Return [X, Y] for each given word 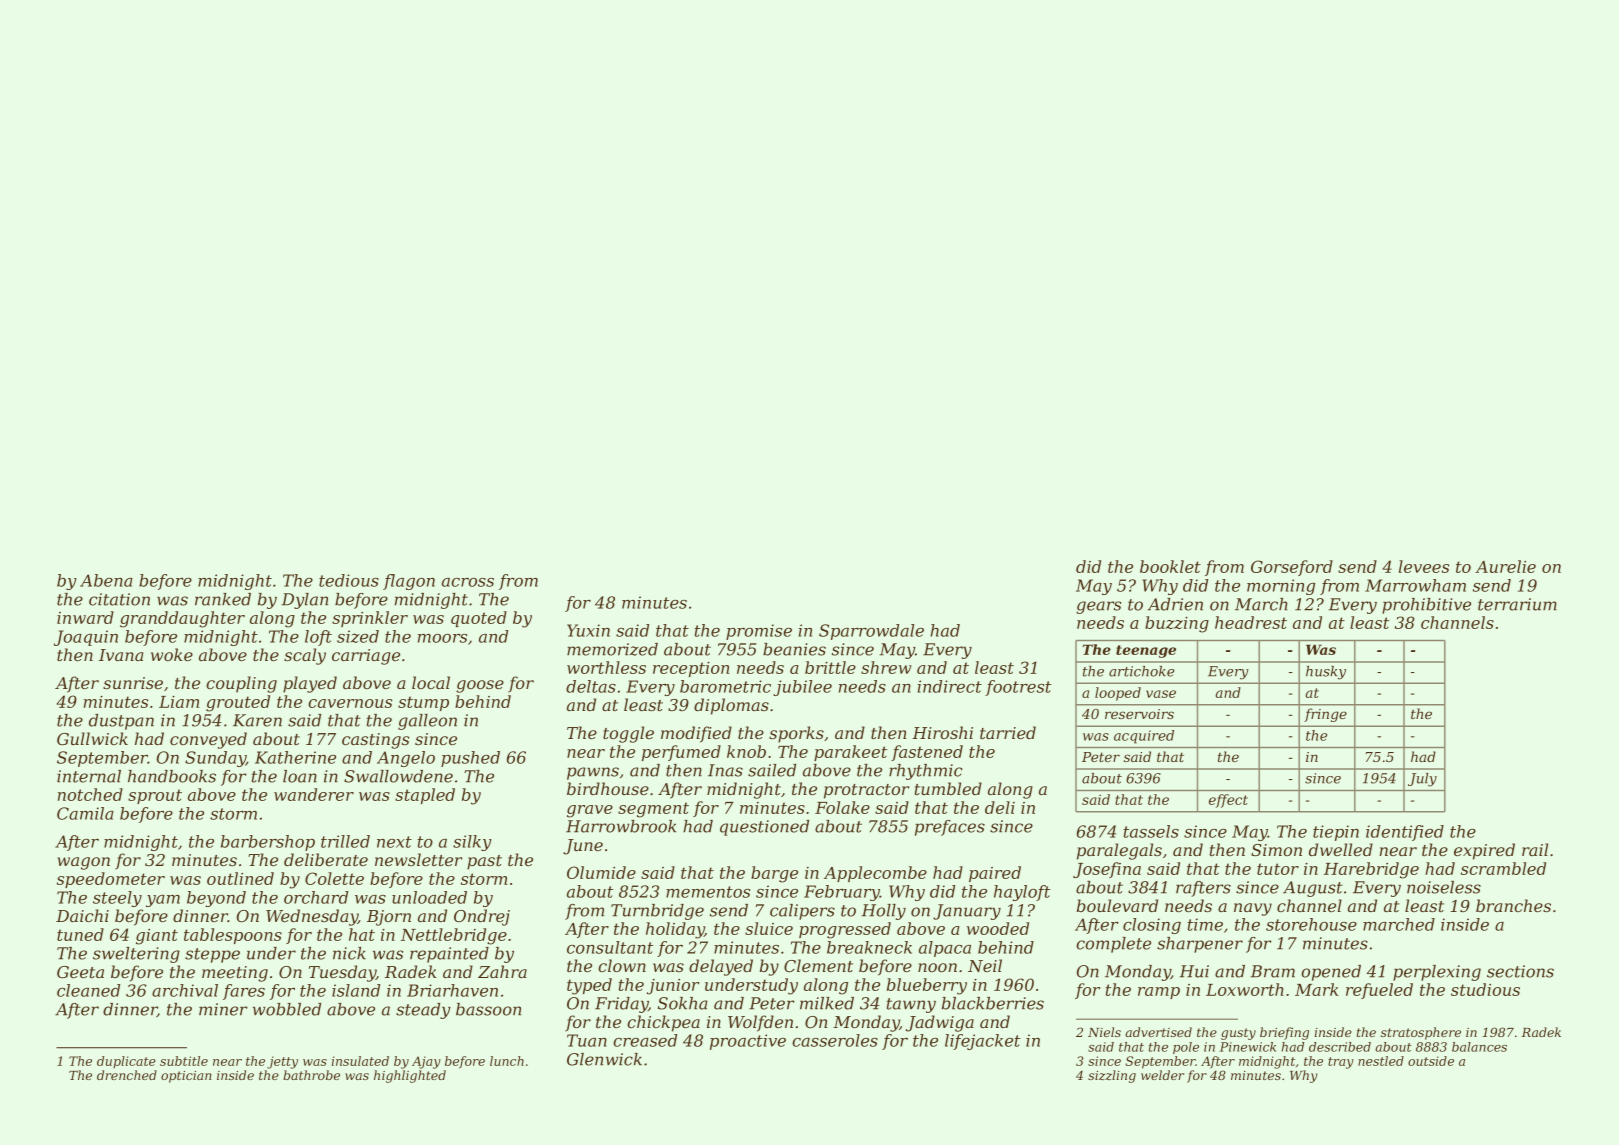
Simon [1276, 850]
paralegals [1119, 851]
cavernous [350, 703]
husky [1326, 673]
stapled [425, 796]
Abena [106, 580]
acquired [1144, 737]
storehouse [1311, 924]
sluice [769, 928]
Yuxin [588, 630]
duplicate [126, 1062]
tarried [1008, 732]
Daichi [82, 915]
